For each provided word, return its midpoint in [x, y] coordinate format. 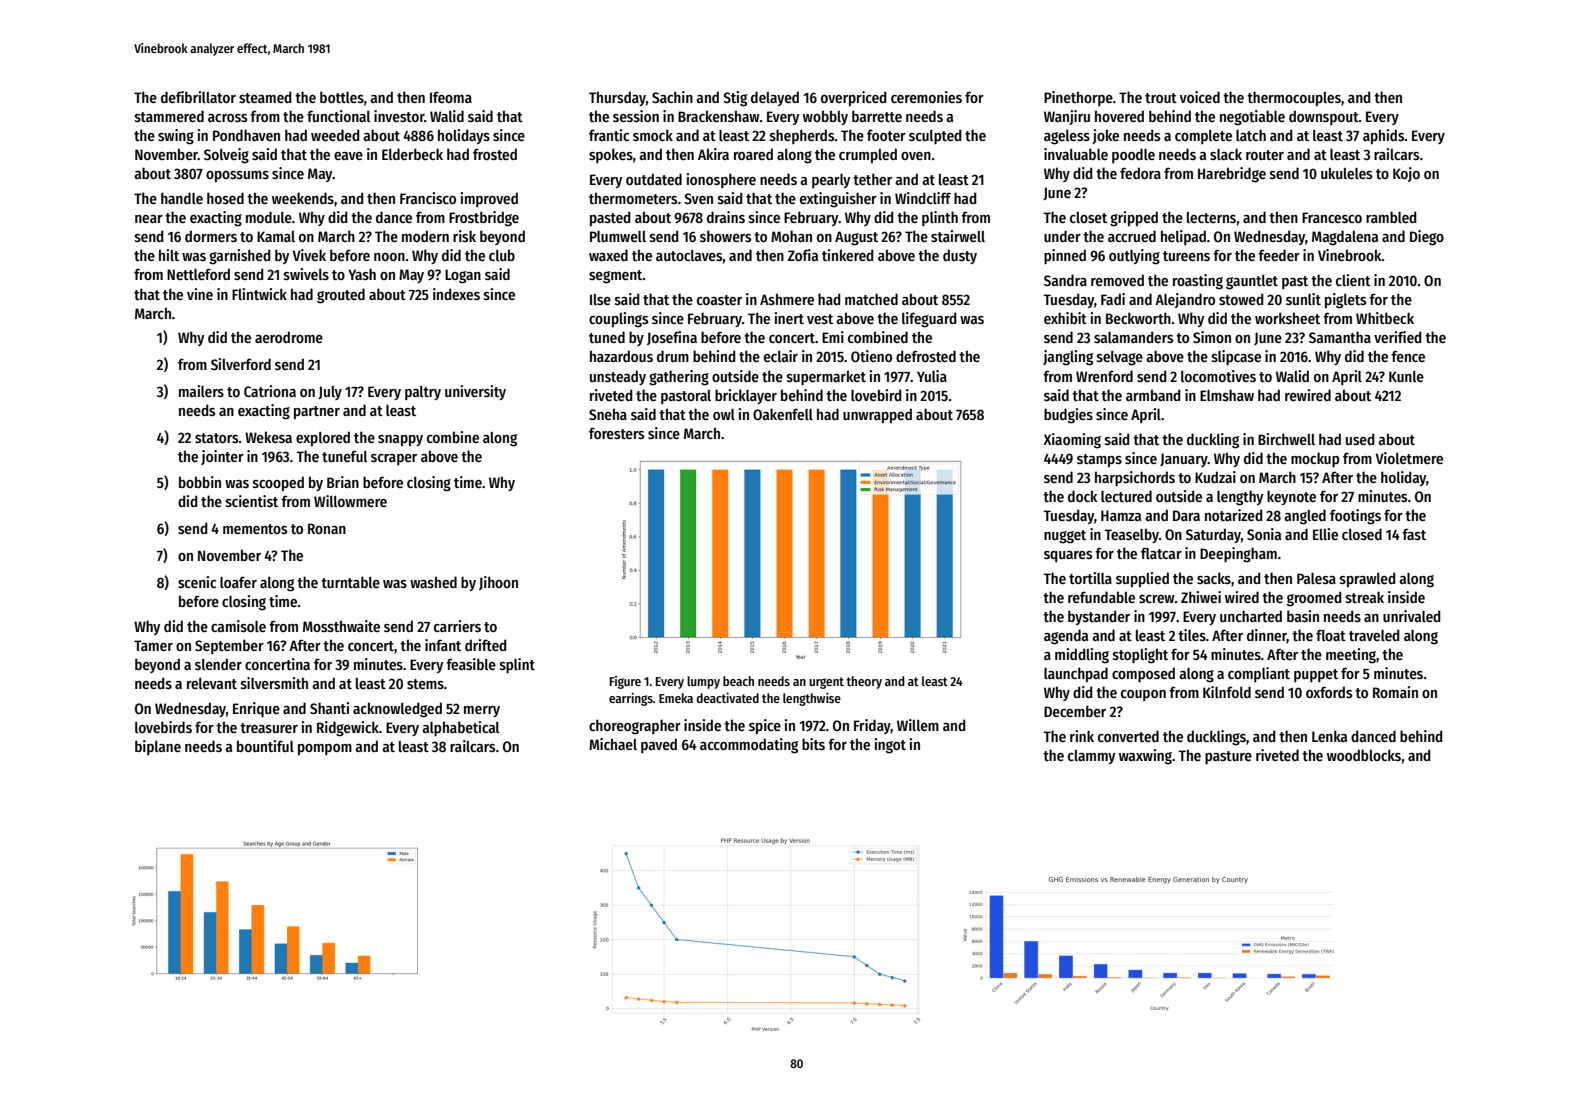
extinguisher [838, 200]
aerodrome [289, 337]
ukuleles [1346, 173]
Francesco [1332, 217]
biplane [158, 747]
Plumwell [618, 236]
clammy [1091, 757]
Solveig [226, 156]
